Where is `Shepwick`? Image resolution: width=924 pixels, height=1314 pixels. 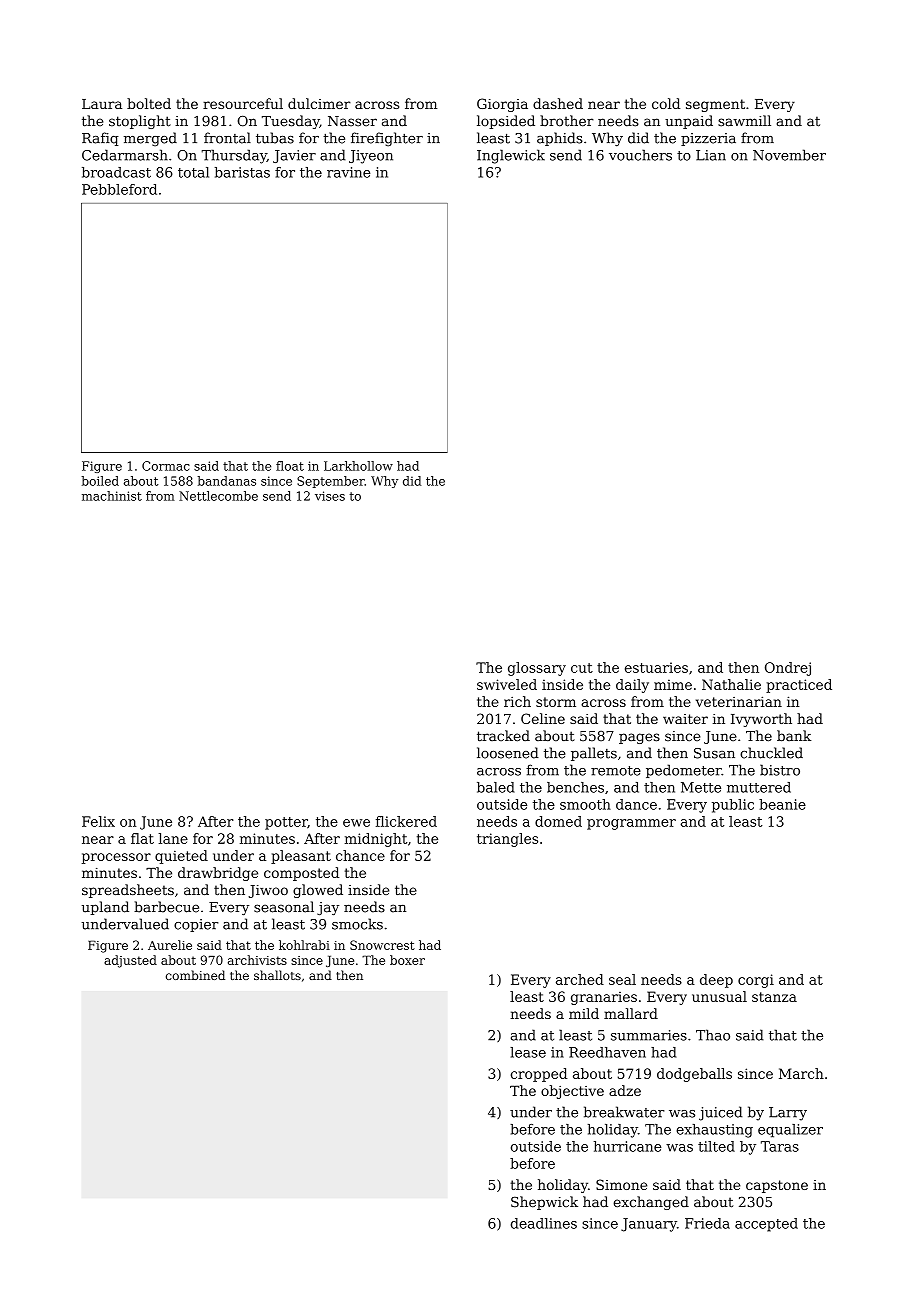 Shepwick is located at coordinates (544, 1203).
